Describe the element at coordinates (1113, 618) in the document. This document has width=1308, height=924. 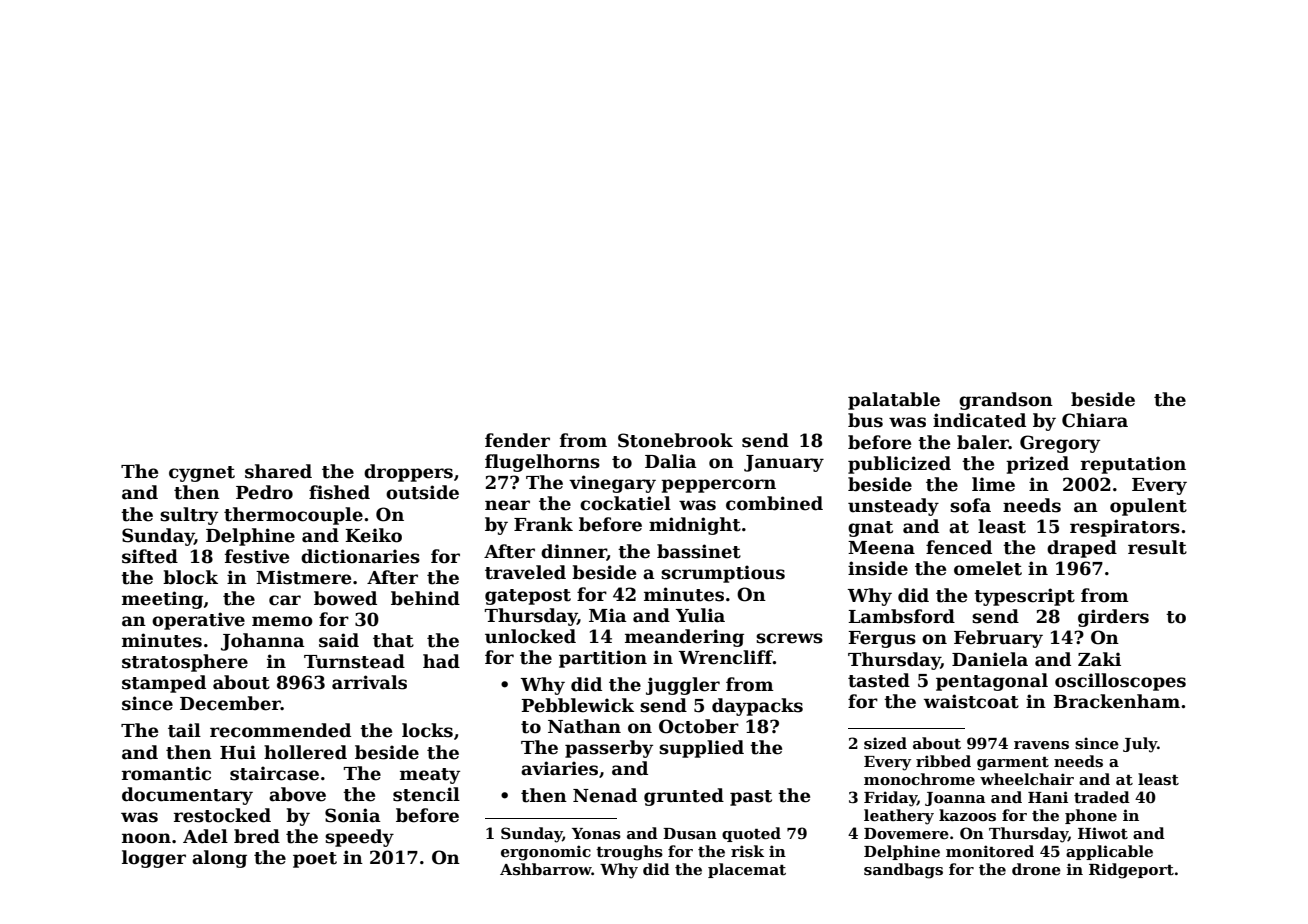
I see `girders` at that location.
